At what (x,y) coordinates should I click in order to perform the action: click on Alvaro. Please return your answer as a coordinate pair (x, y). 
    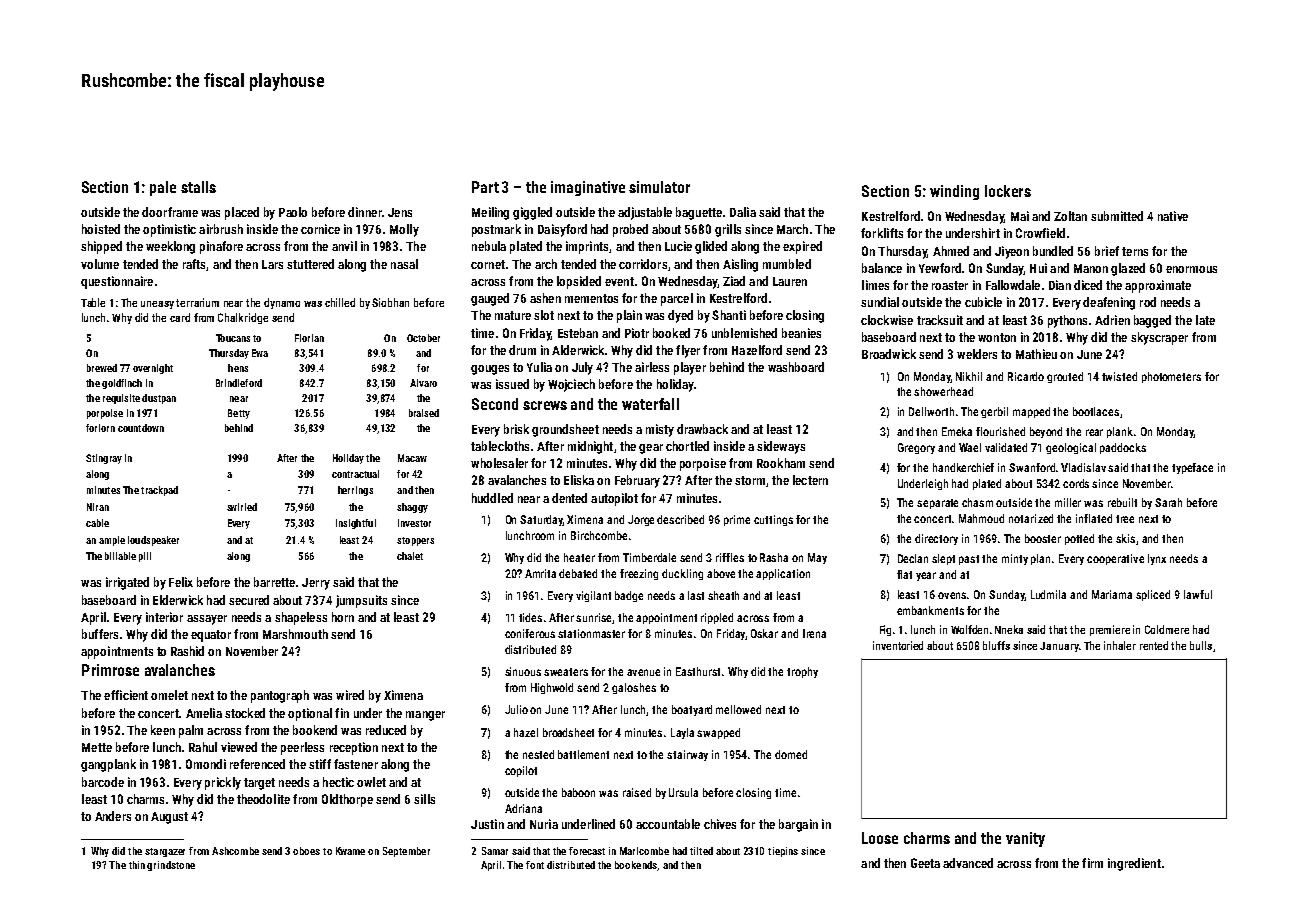
    Looking at the image, I should click on (423, 383).
